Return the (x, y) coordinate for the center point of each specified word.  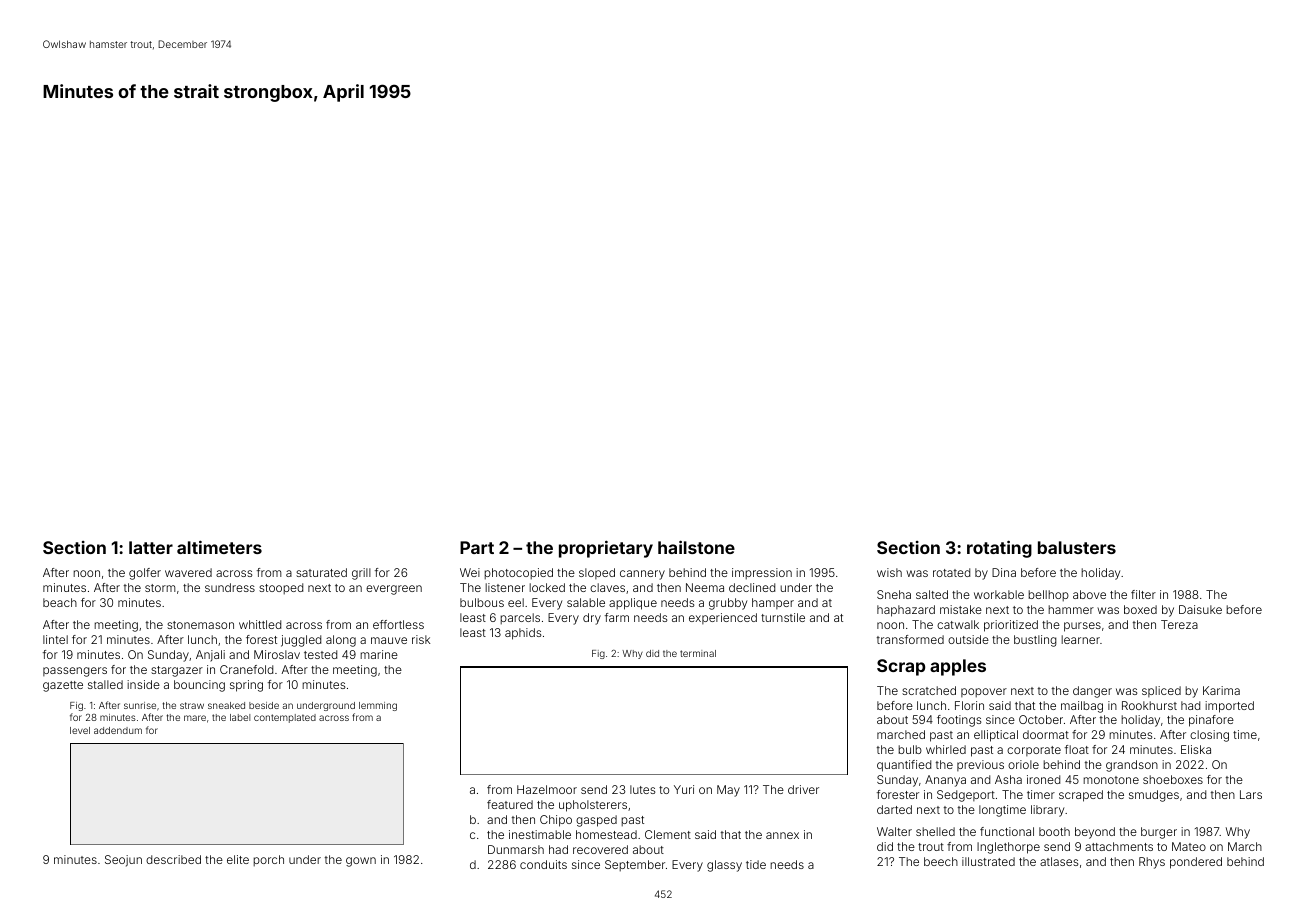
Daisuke (1200, 609)
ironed (1043, 779)
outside (968, 639)
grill (361, 574)
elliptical (996, 736)
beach (60, 602)
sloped (597, 573)
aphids (523, 634)
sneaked (226, 705)
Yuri (684, 789)
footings (959, 721)
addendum (118, 730)
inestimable (540, 834)
